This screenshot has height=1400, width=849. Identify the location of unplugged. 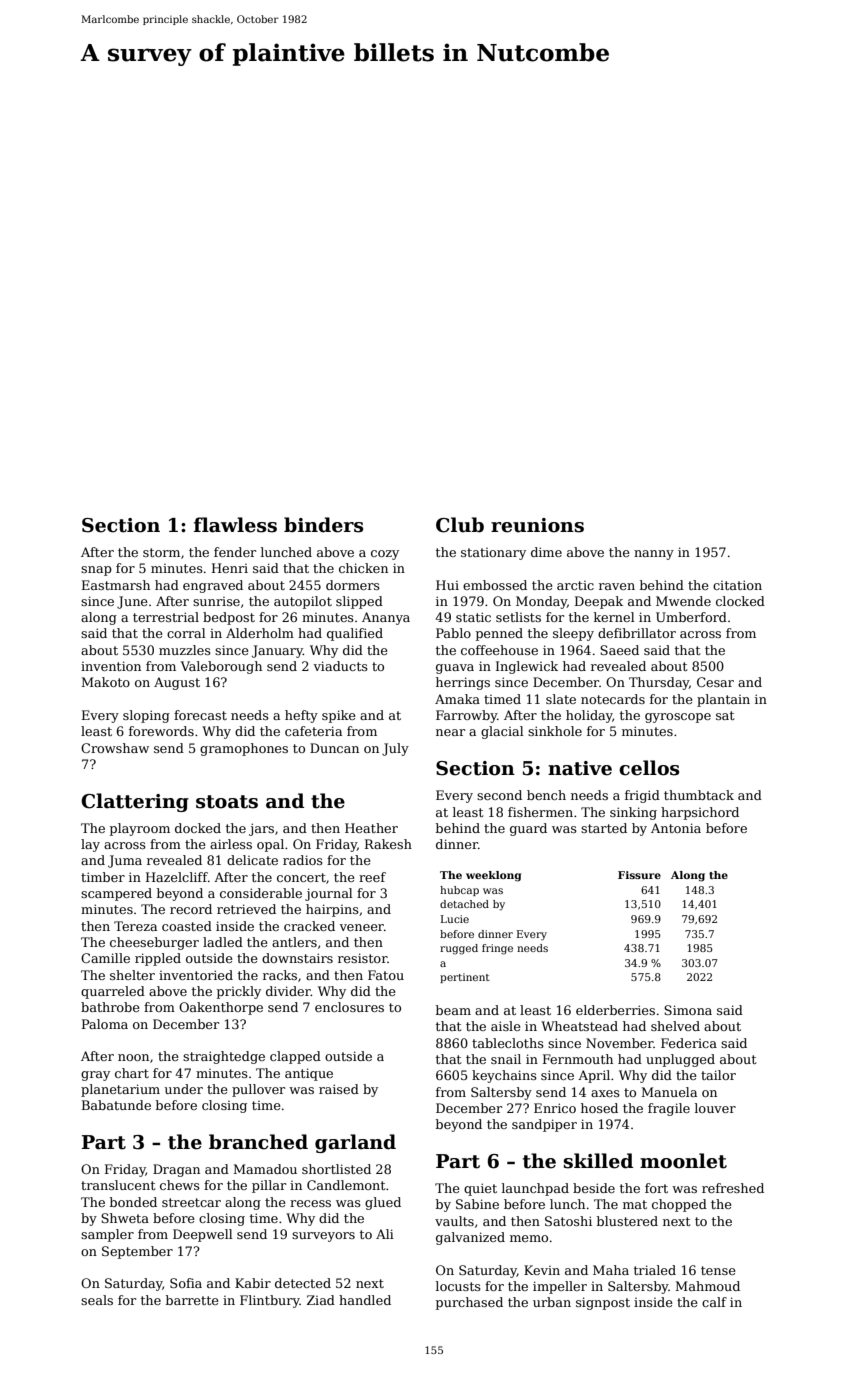
(680, 1060).
